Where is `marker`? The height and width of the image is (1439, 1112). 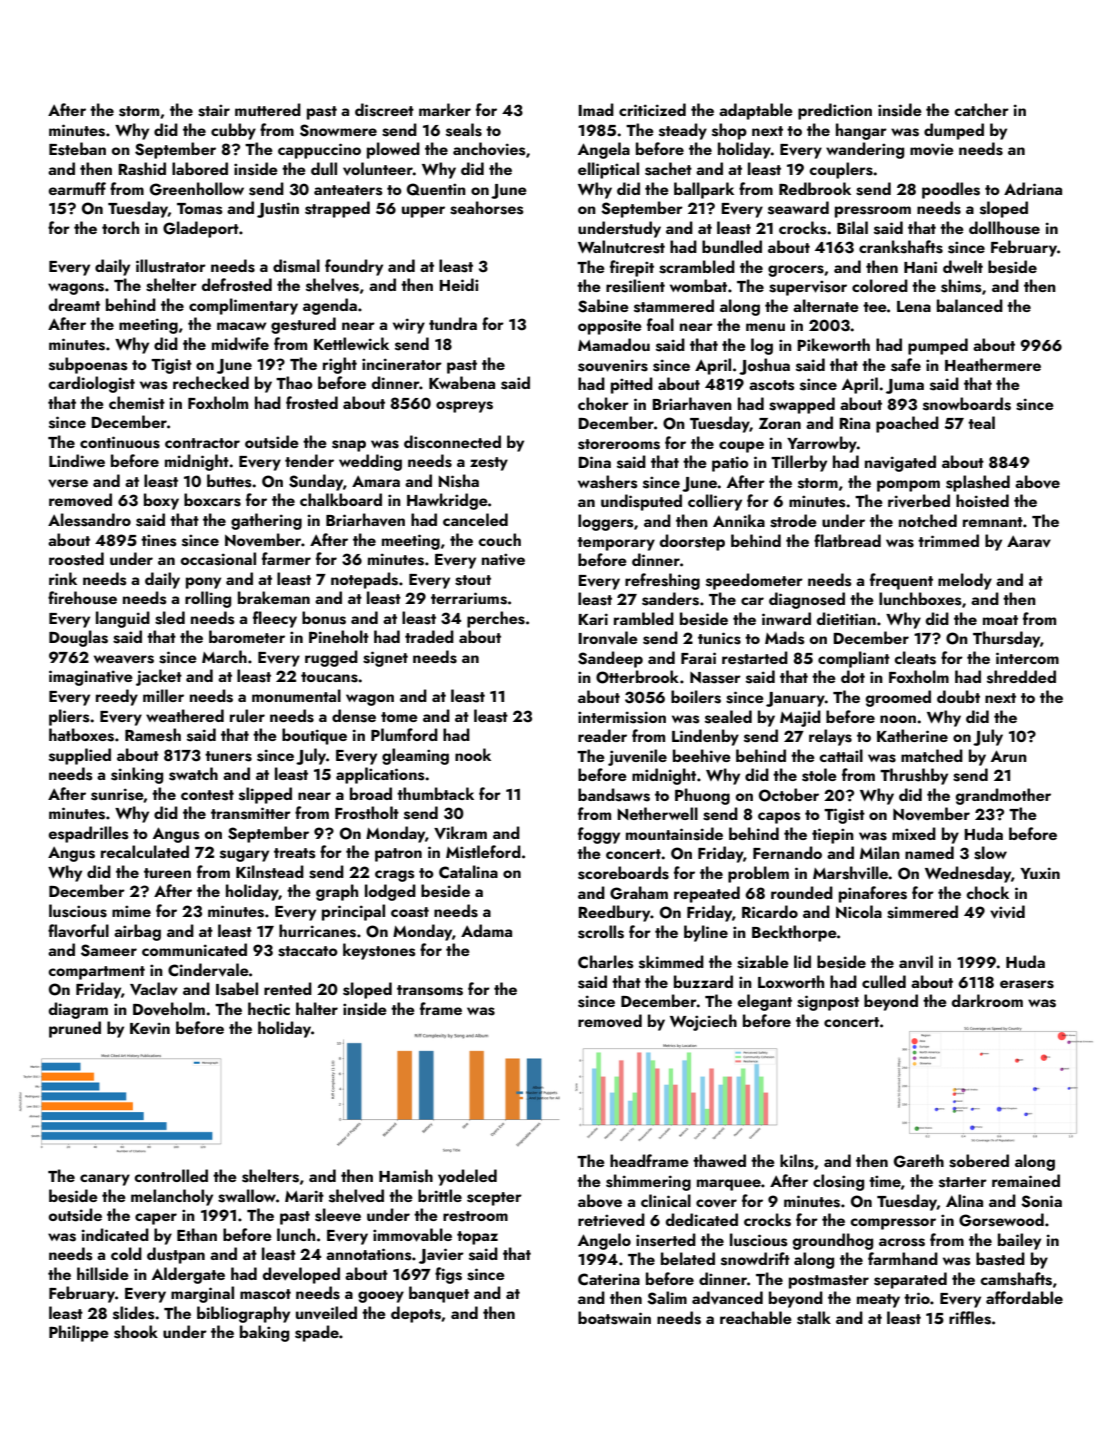 marker is located at coordinates (445, 109).
